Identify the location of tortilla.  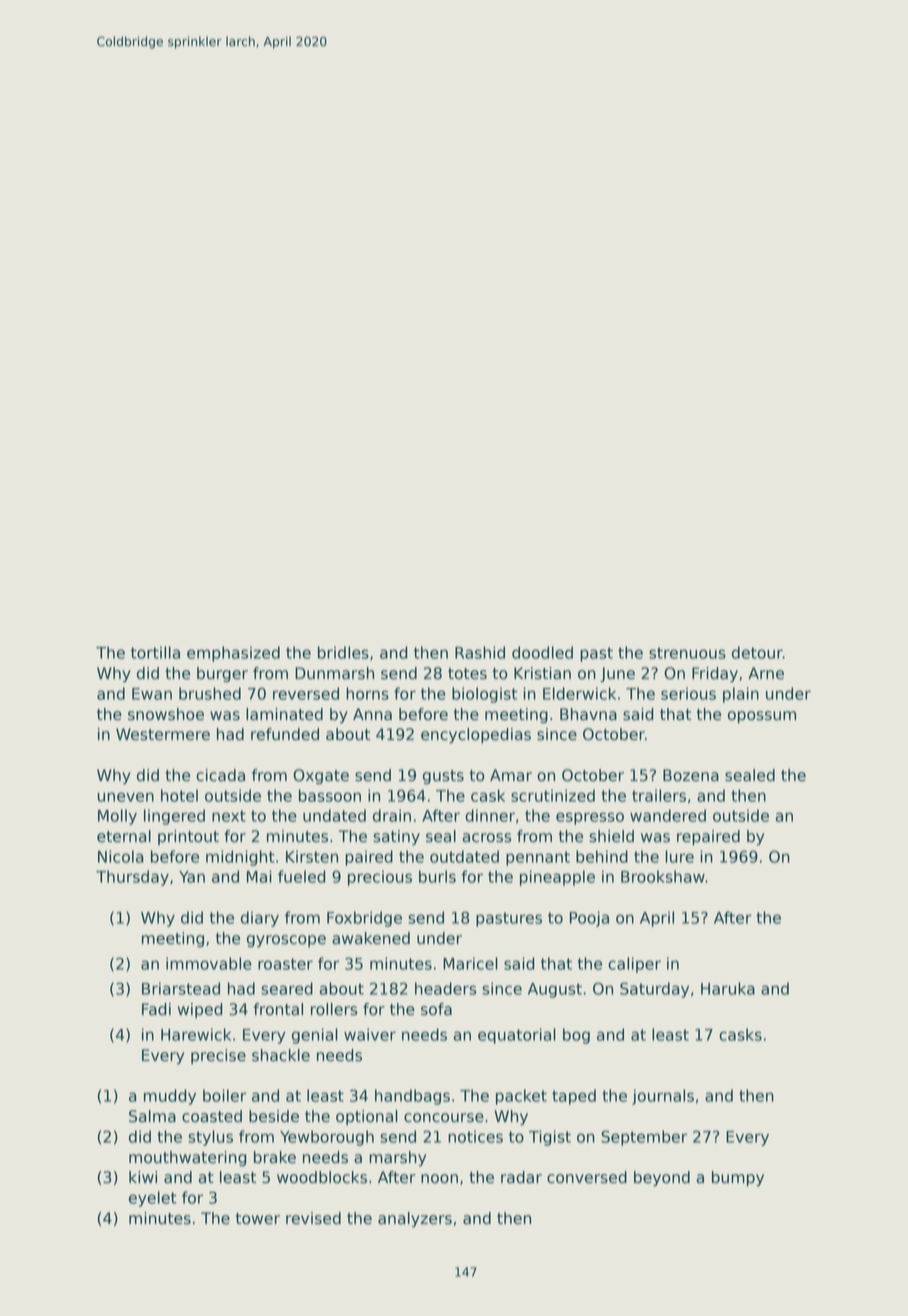
(155, 652).
